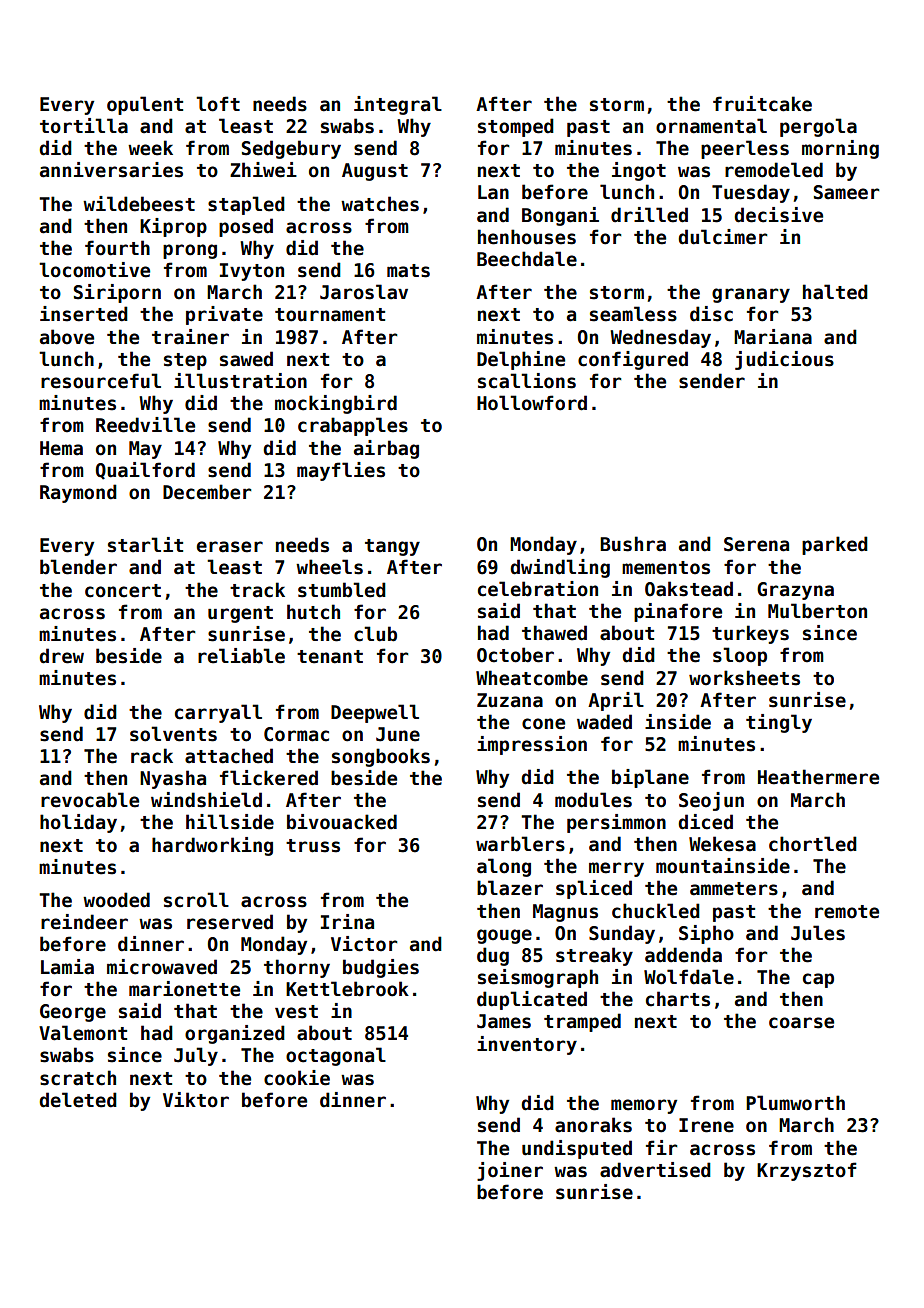  What do you see at coordinates (807, 1171) in the image?
I see `Krzysztof` at bounding box center [807, 1171].
